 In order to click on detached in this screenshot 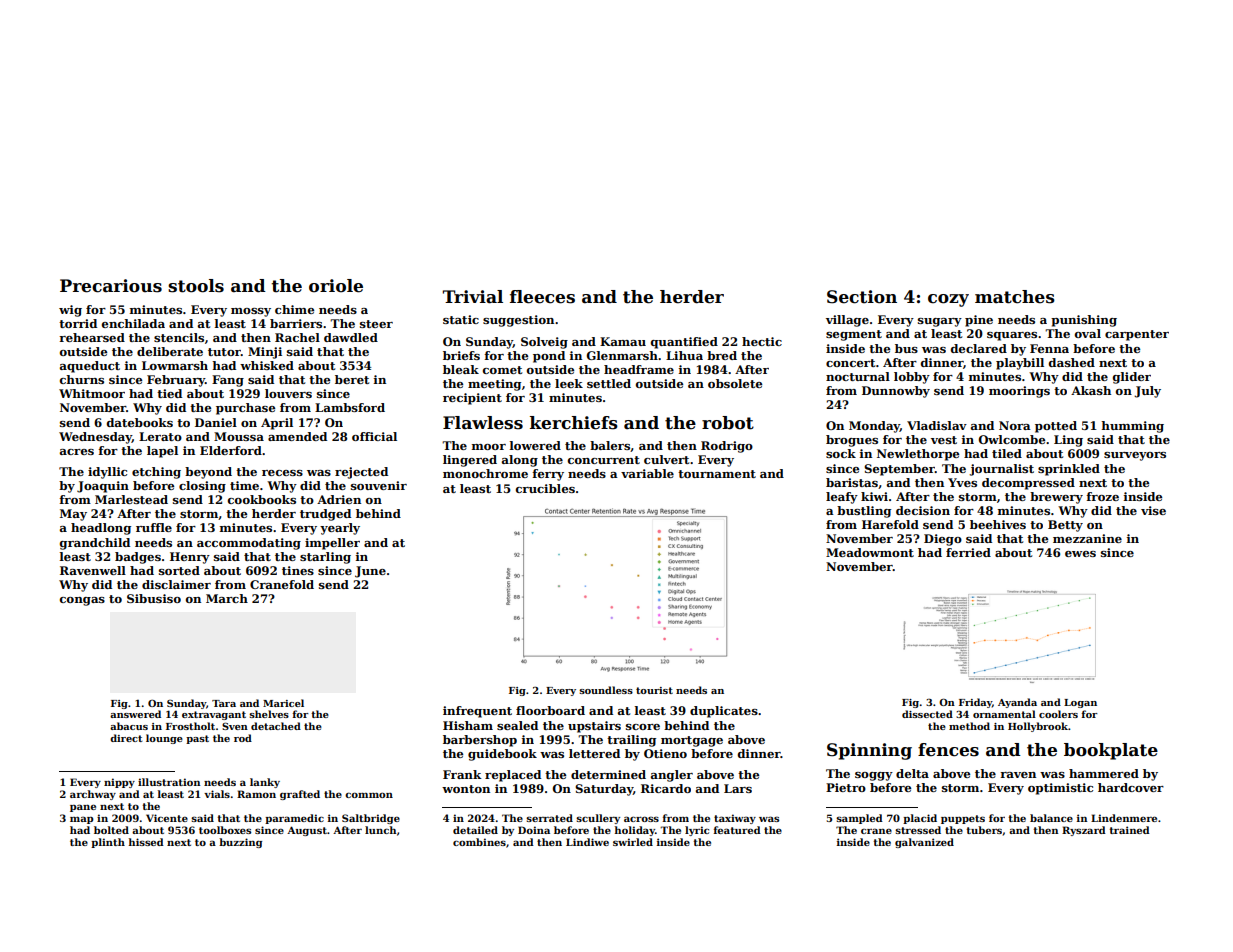, I will do `click(276, 726)`.
